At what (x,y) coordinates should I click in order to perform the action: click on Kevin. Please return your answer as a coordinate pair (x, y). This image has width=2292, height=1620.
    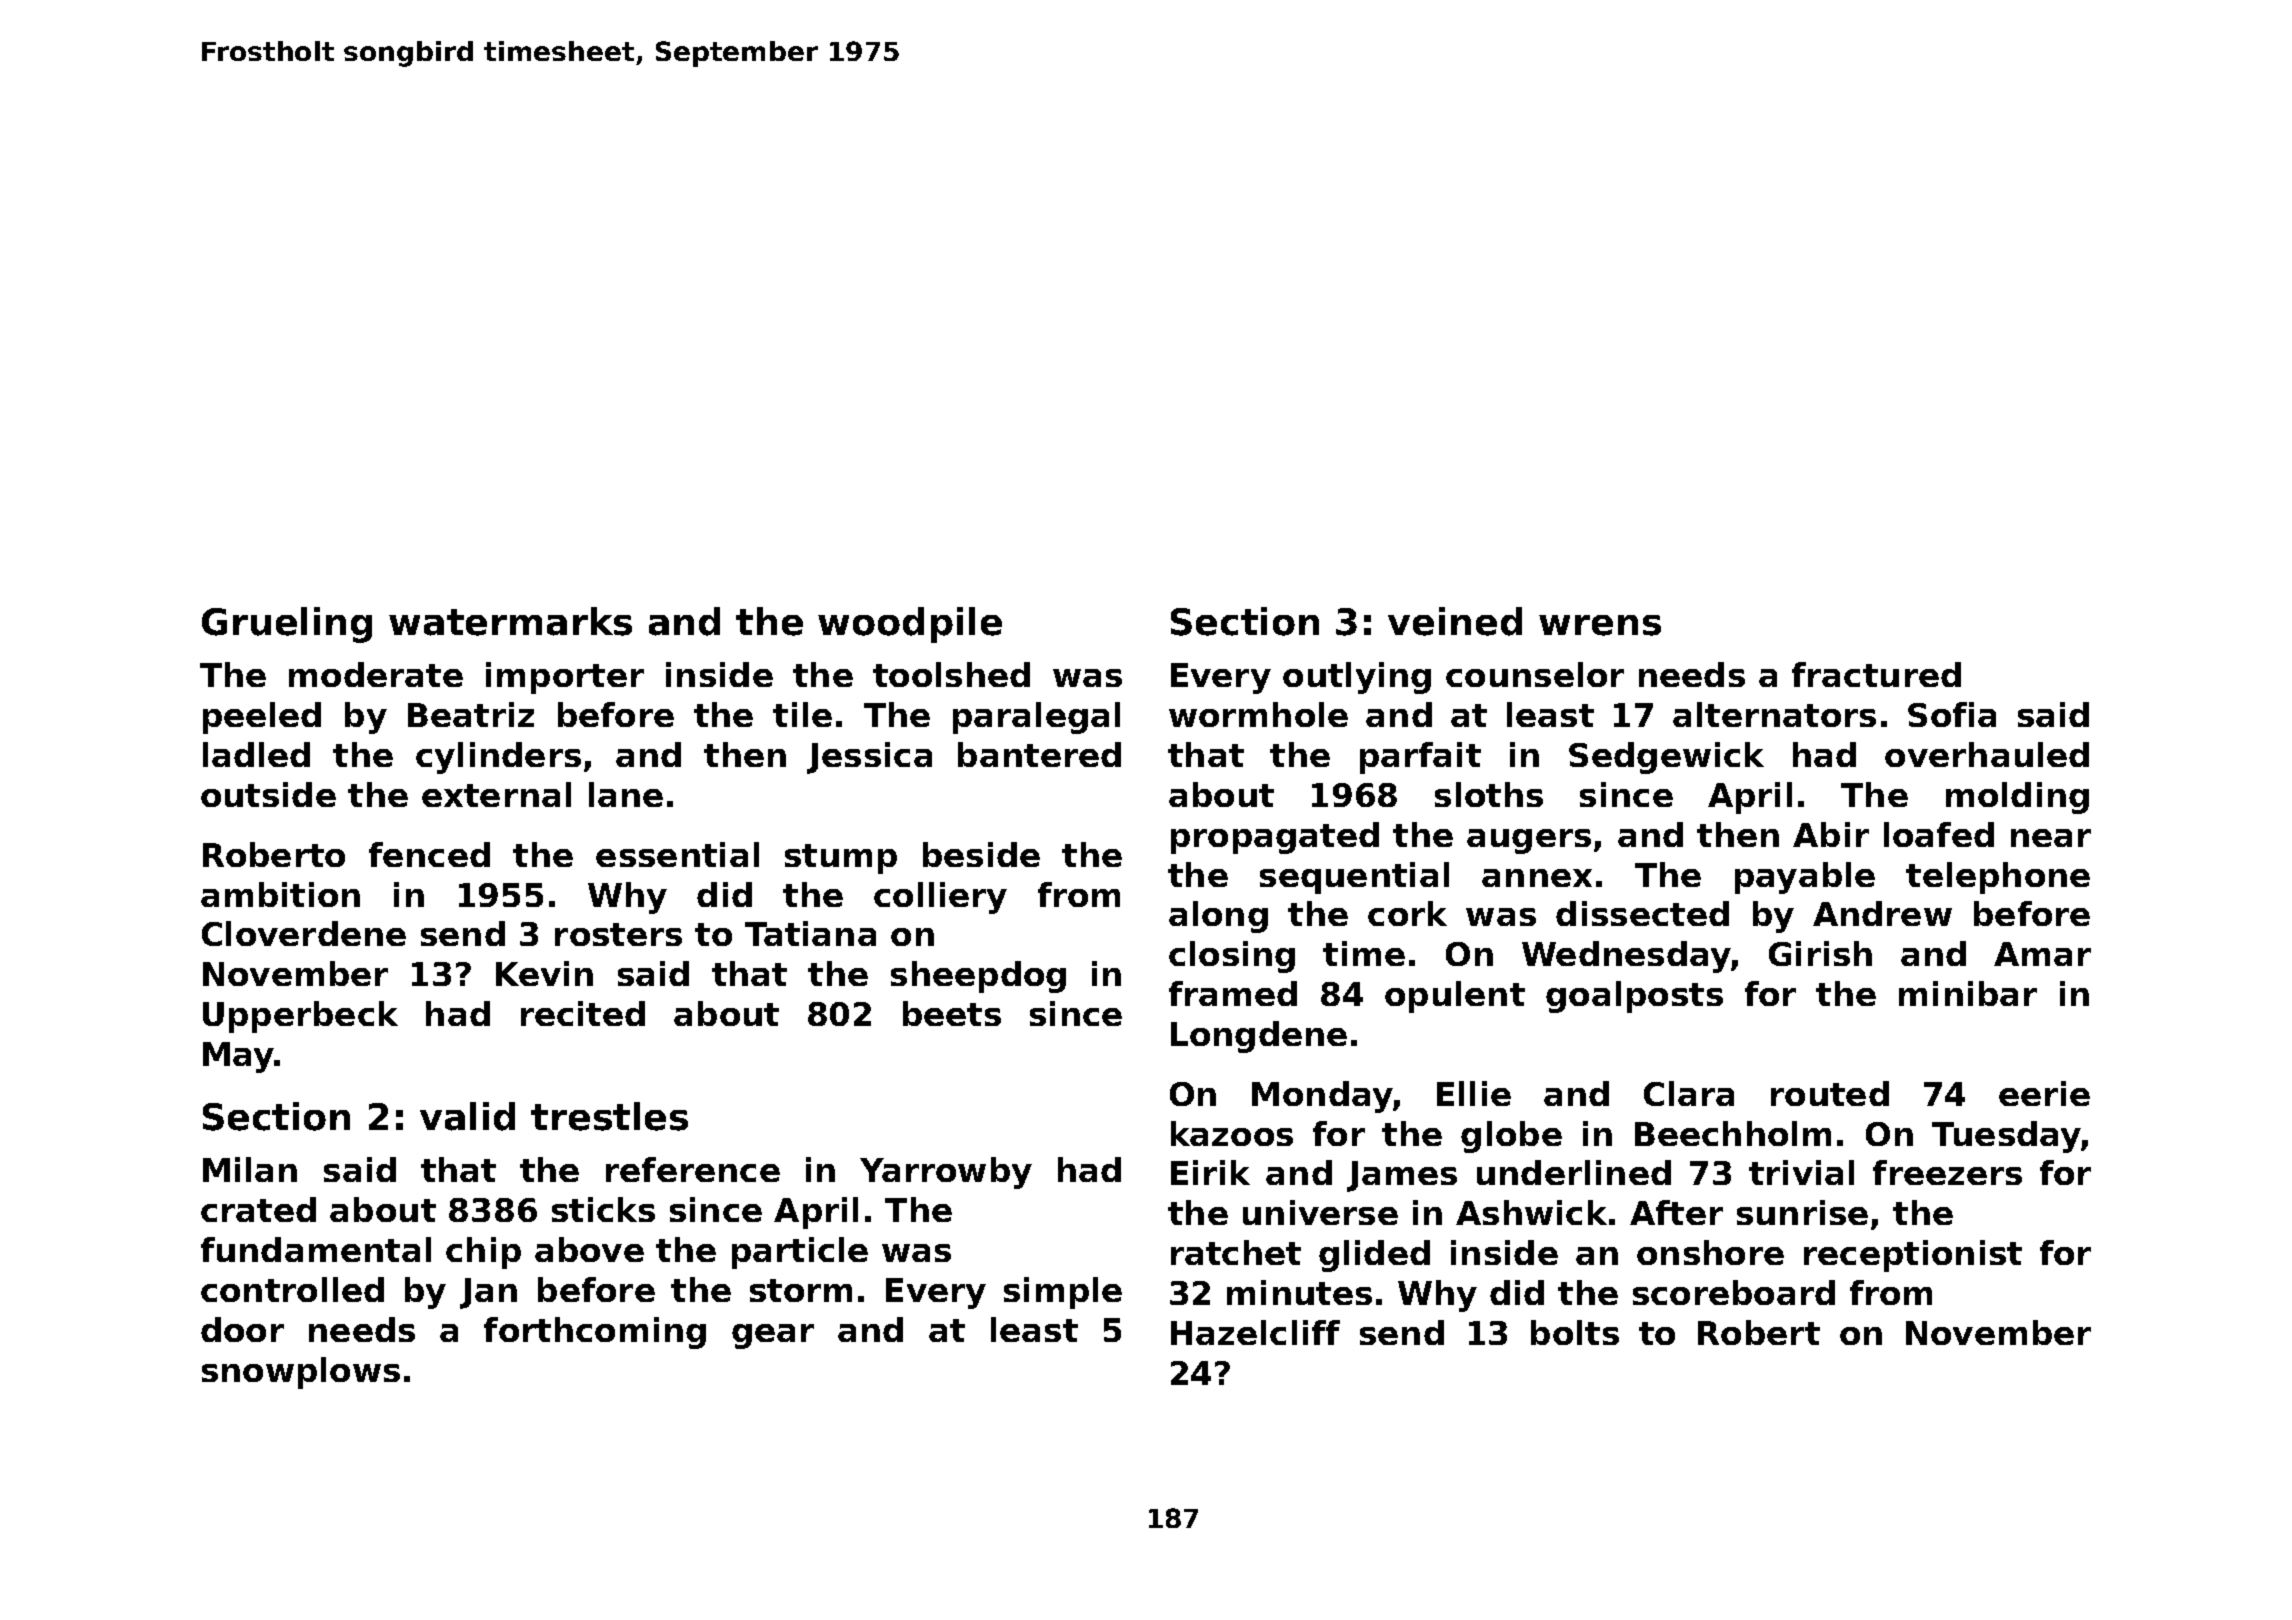
    Looking at the image, I should click on (544, 973).
